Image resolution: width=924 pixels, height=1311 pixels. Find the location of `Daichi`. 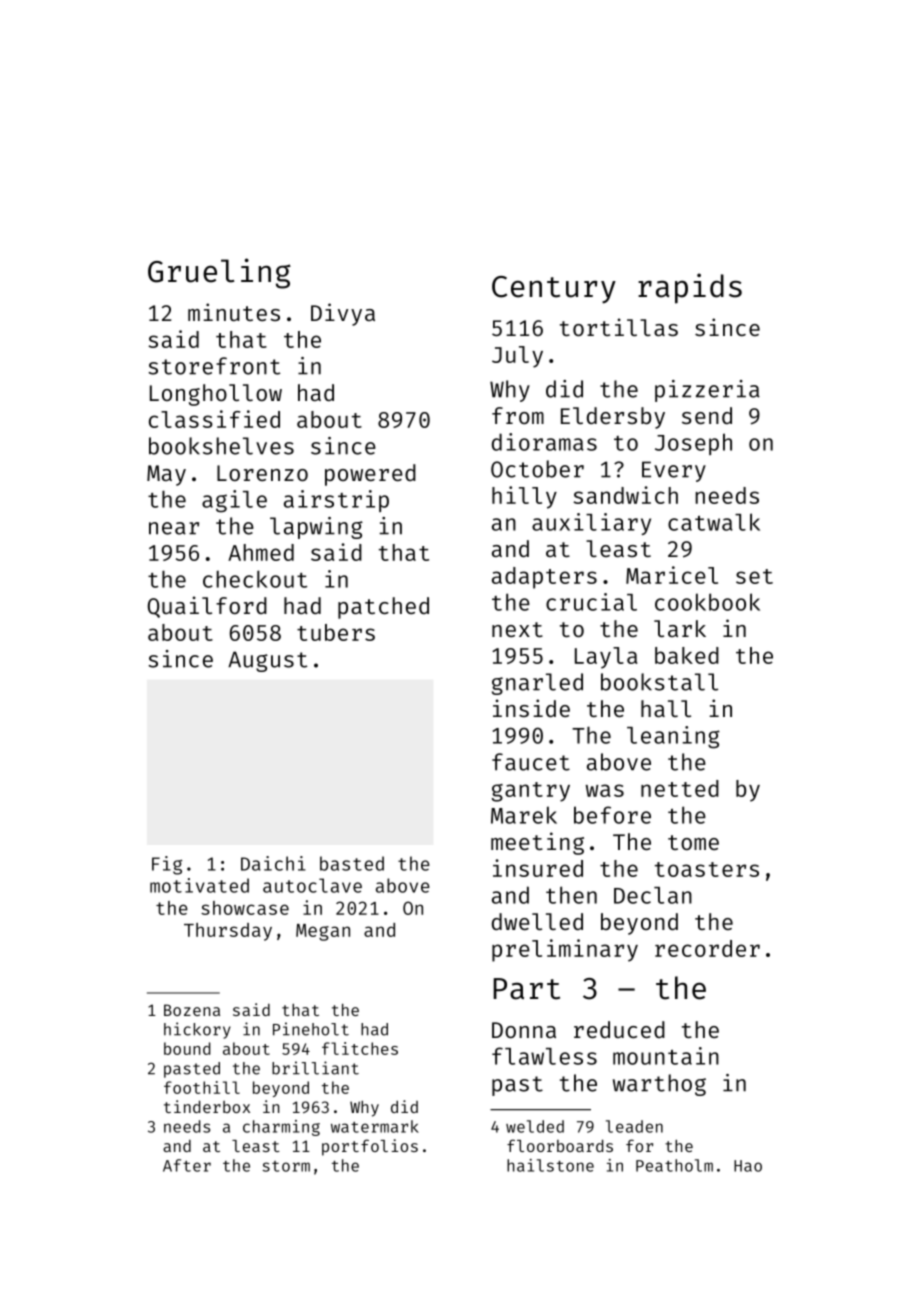

Daichi is located at coordinates (273, 863).
